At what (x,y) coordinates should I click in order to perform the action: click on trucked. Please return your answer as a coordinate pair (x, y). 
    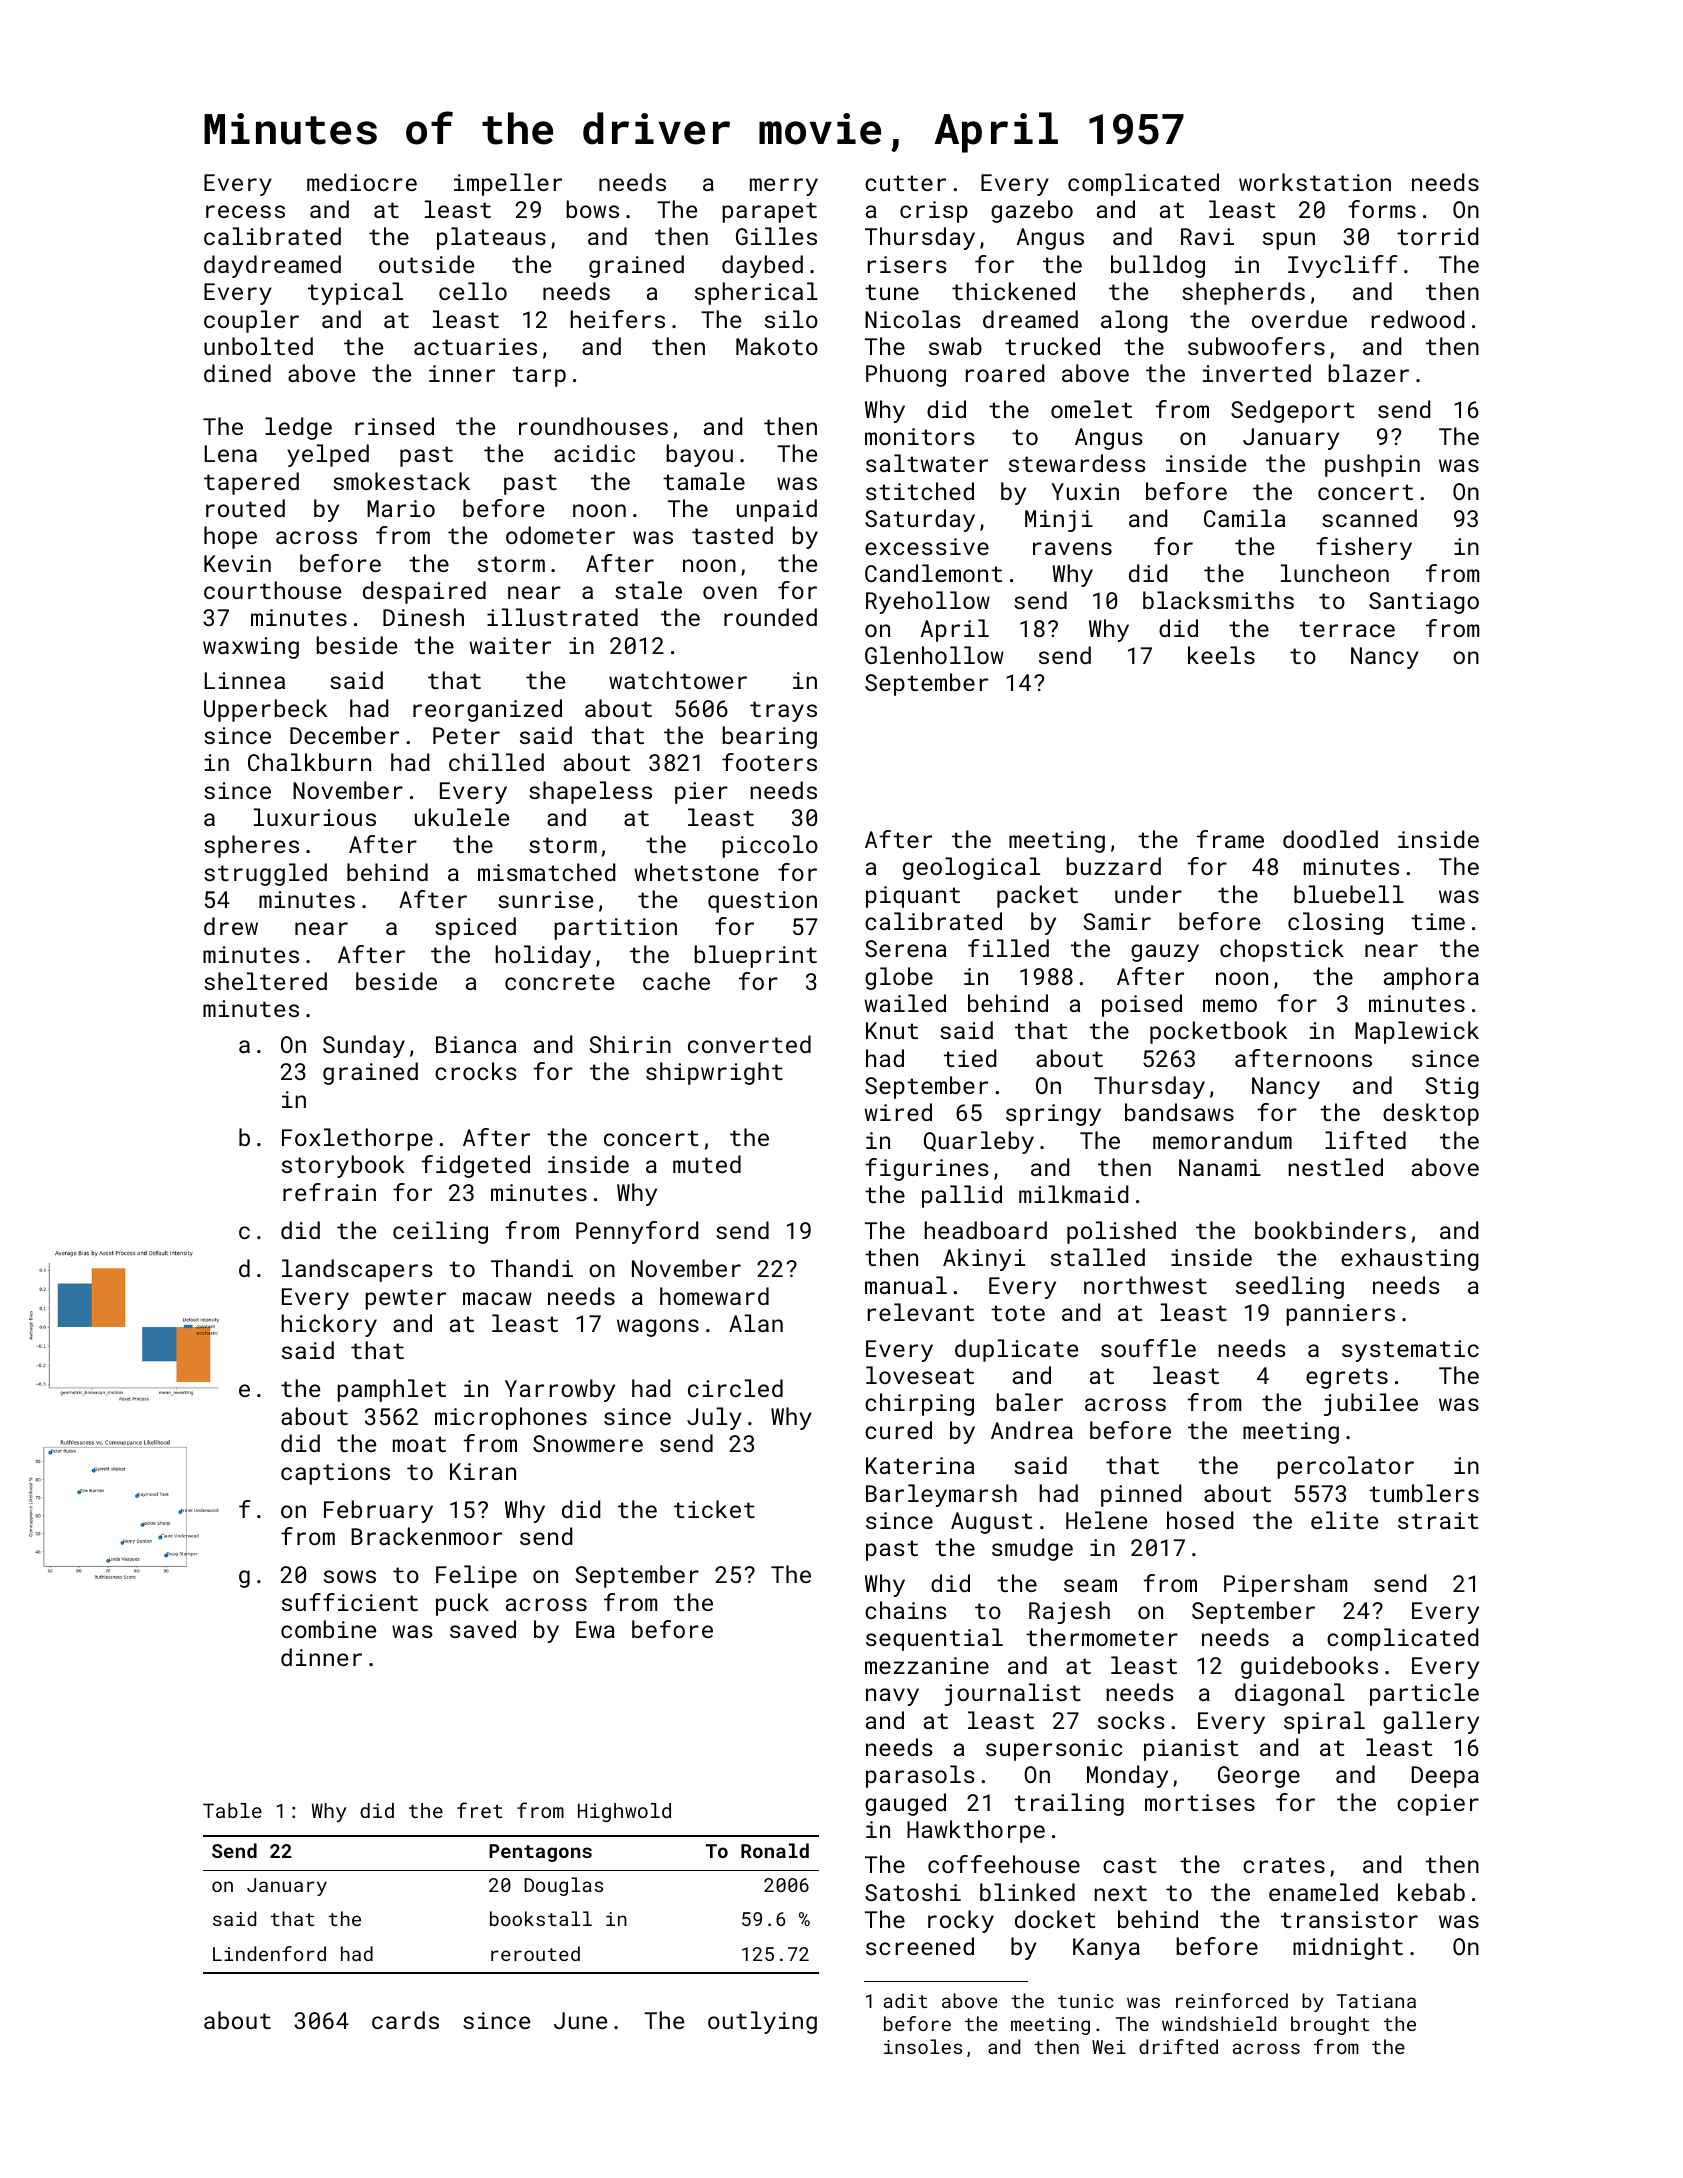
    Looking at the image, I should click on (1052, 346).
